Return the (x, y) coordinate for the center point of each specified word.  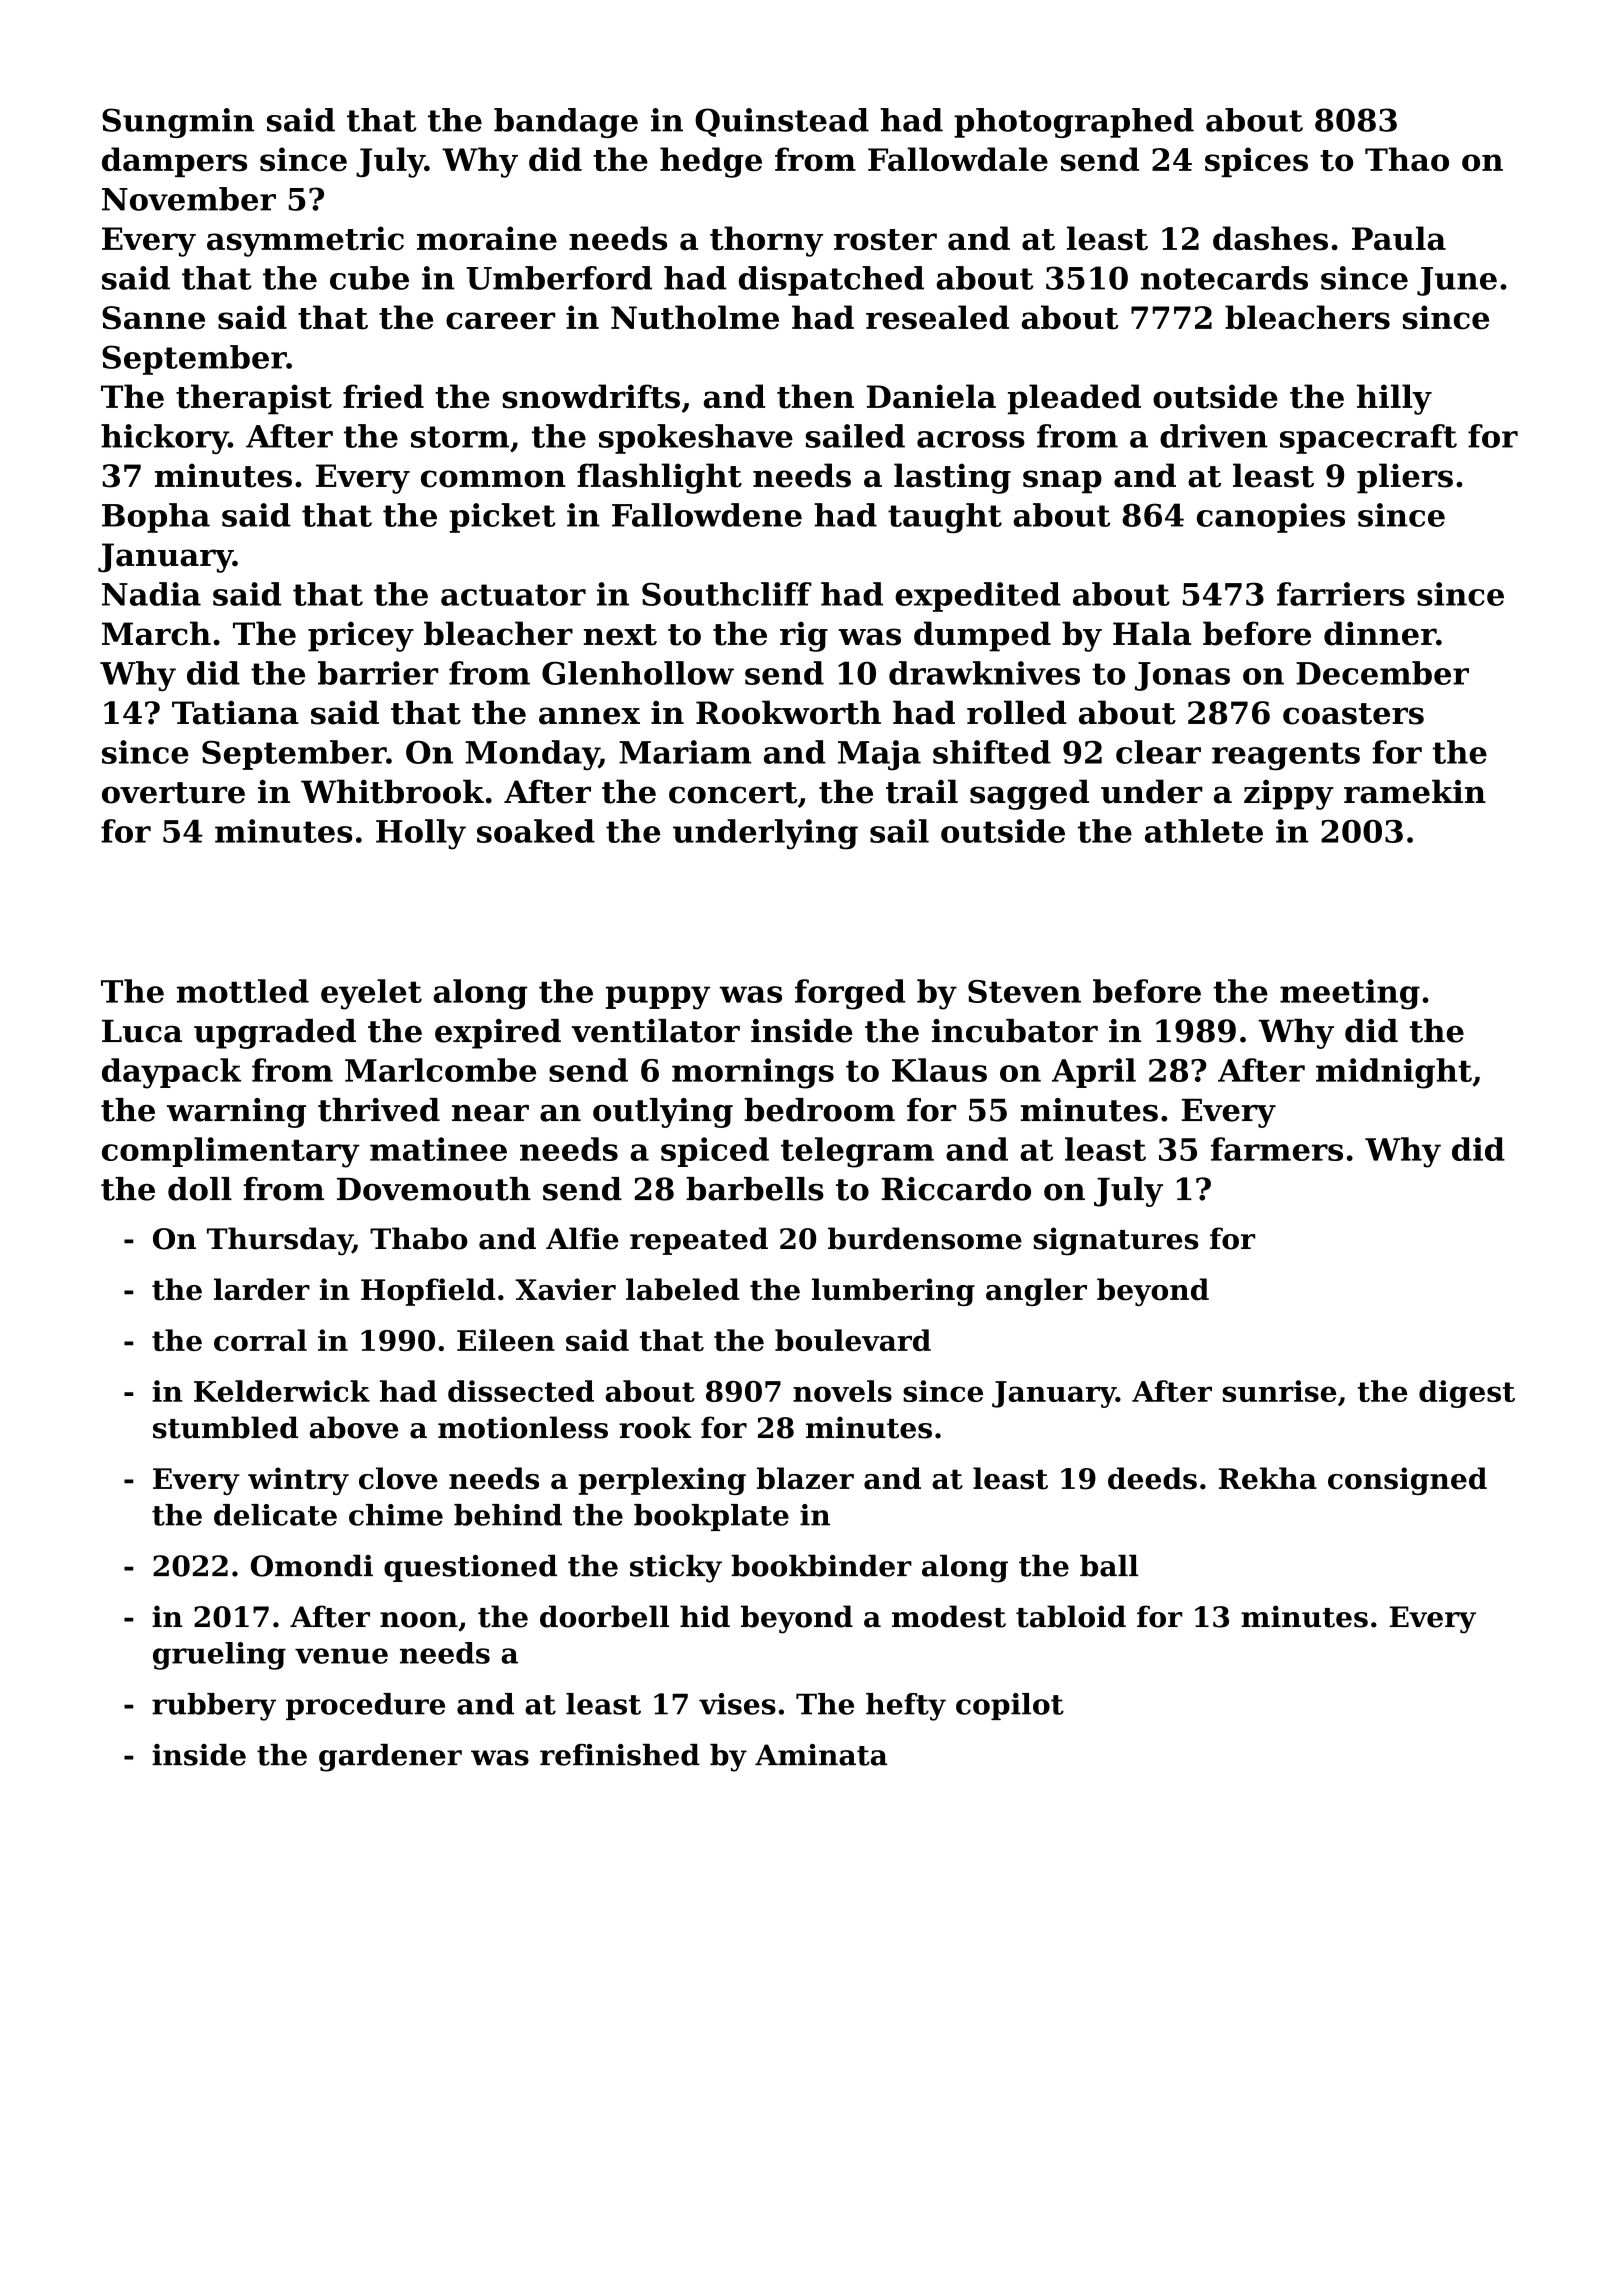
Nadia (151, 594)
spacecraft (1368, 439)
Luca (142, 1031)
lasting (952, 478)
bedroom (819, 1110)
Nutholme (695, 317)
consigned (1407, 1481)
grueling (219, 1656)
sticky (676, 1569)
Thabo (419, 1238)
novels (842, 1391)
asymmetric (305, 241)
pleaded (1074, 399)
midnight (1394, 1073)
